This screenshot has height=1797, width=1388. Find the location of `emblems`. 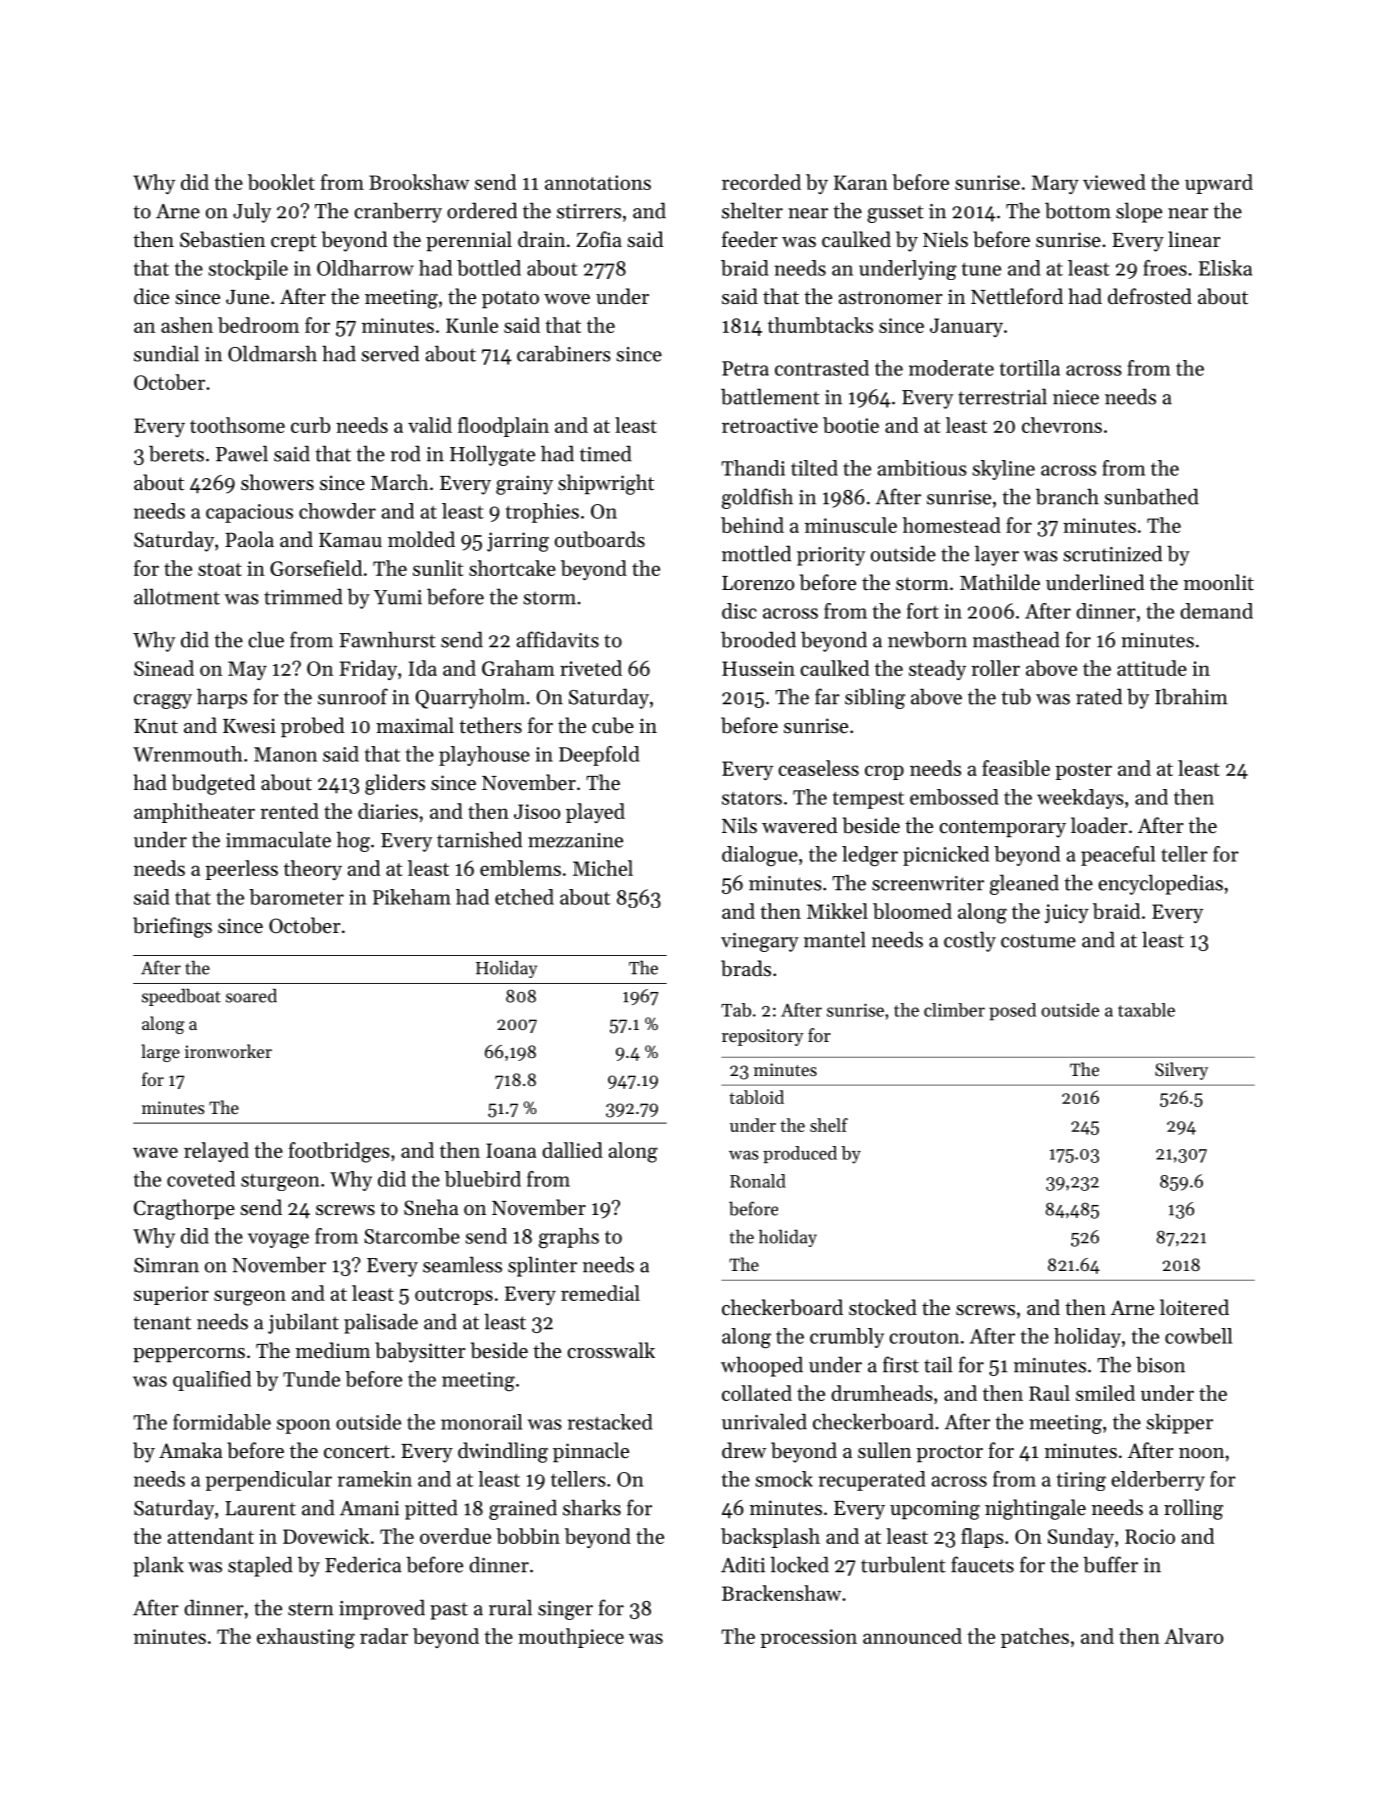

emblems is located at coordinates (520, 868).
